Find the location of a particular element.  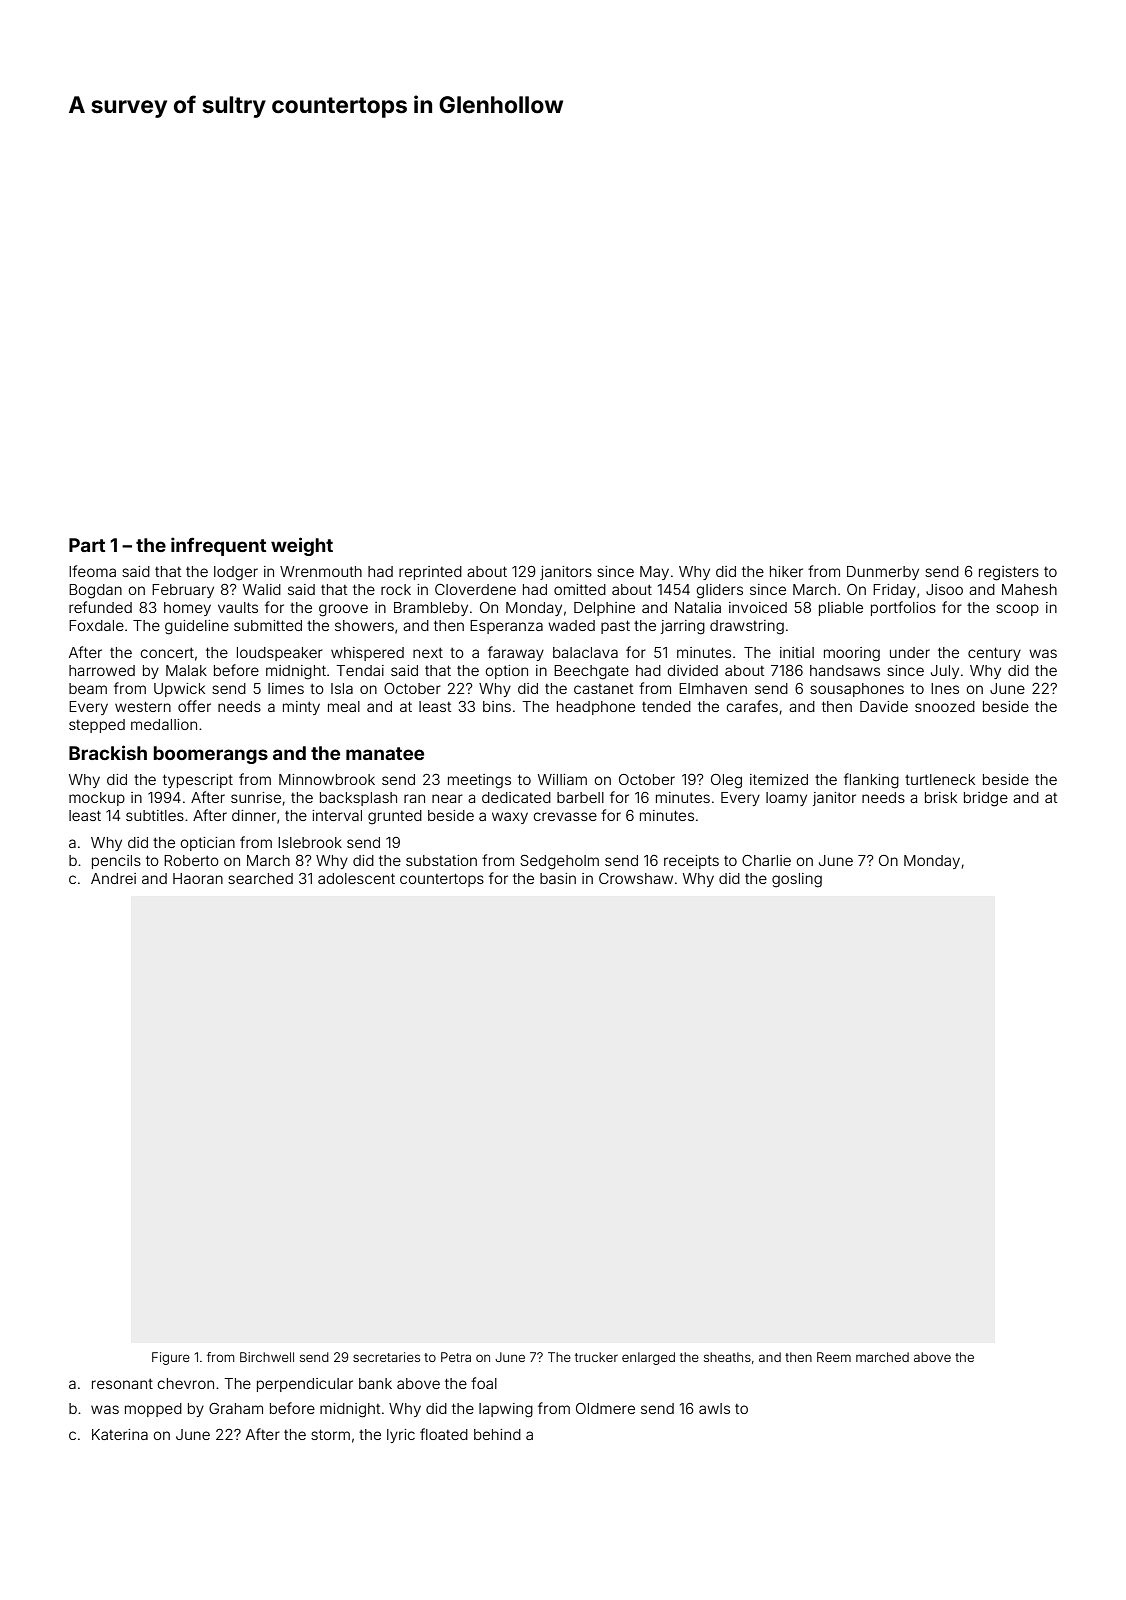

weight is located at coordinates (302, 546).
